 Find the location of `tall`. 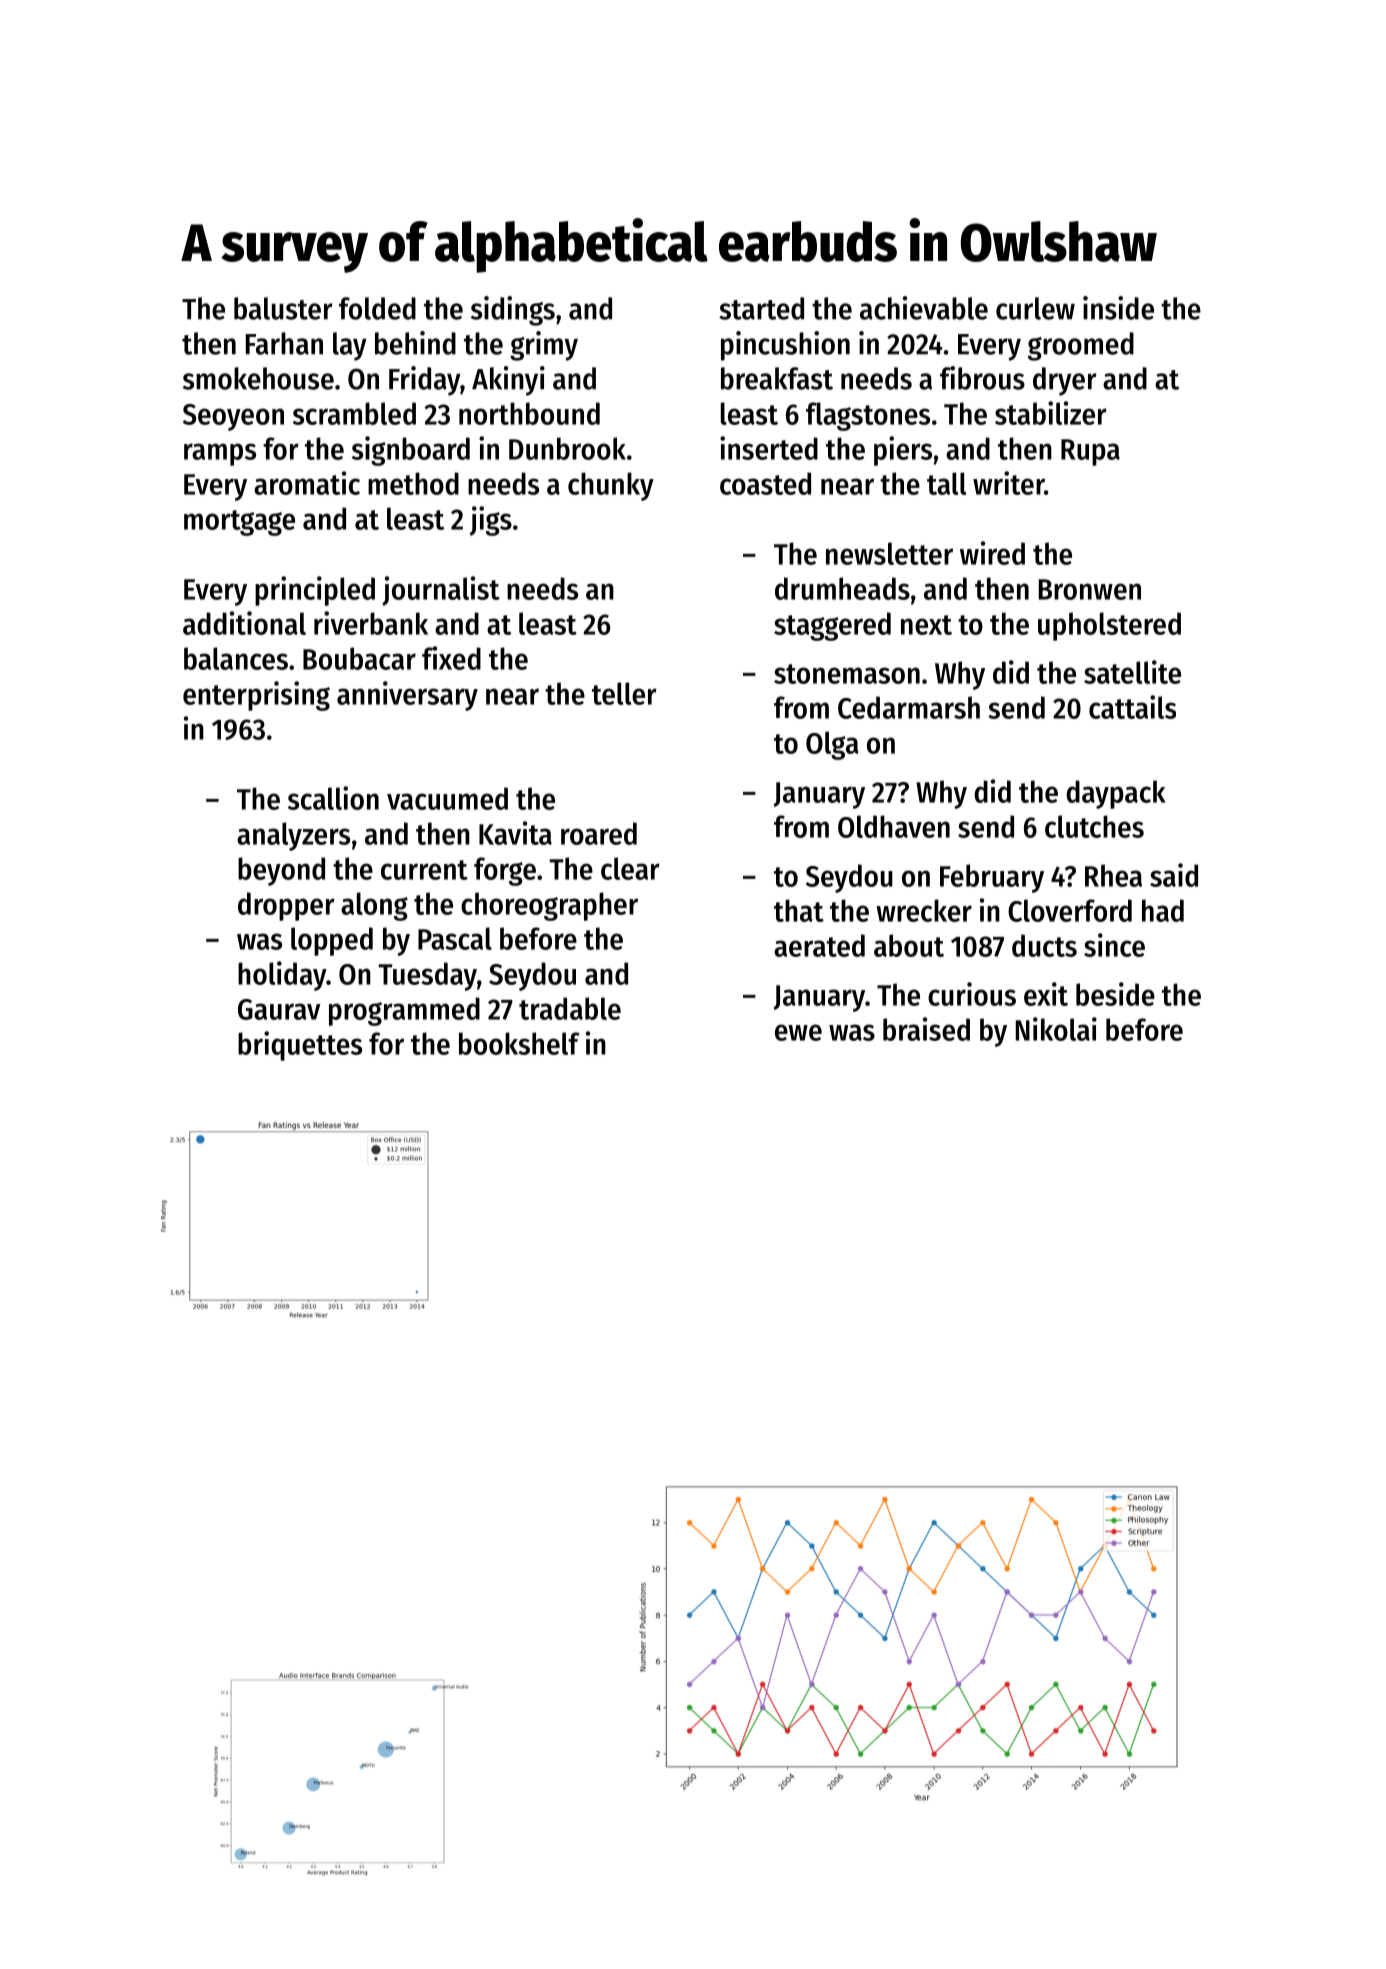

tall is located at coordinates (946, 483).
